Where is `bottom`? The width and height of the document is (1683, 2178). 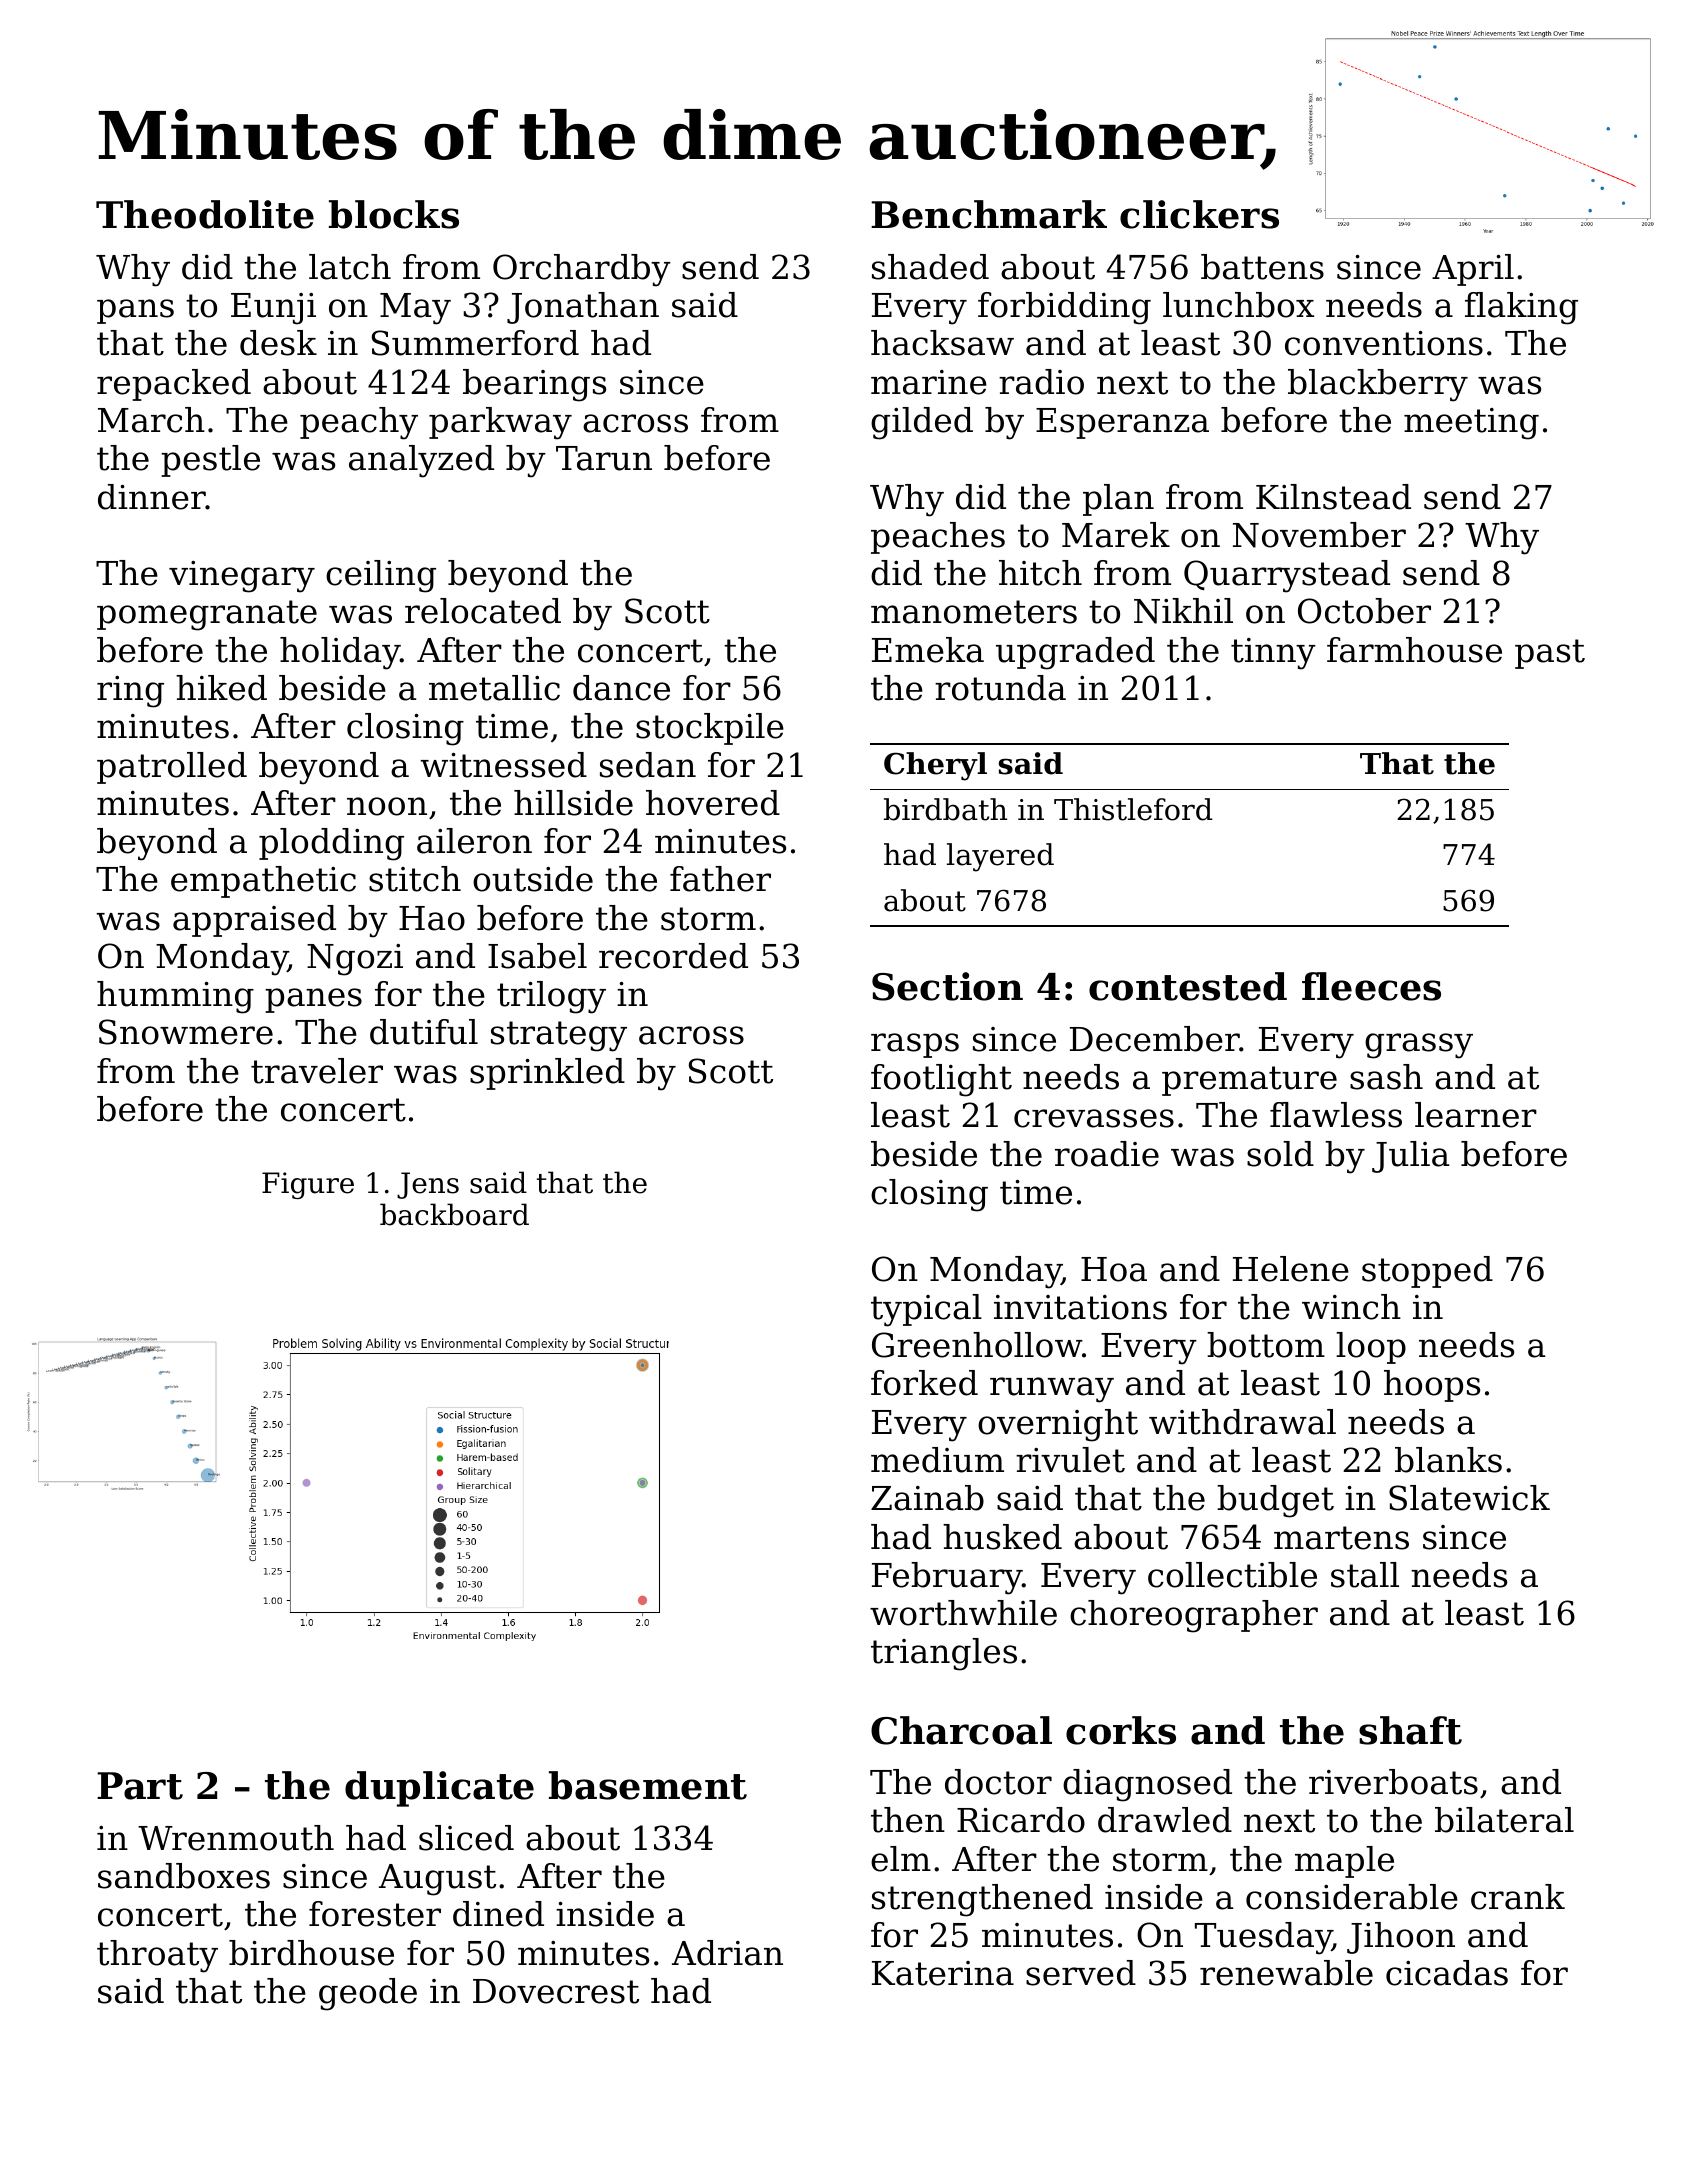
bottom is located at coordinates (1266, 1345).
